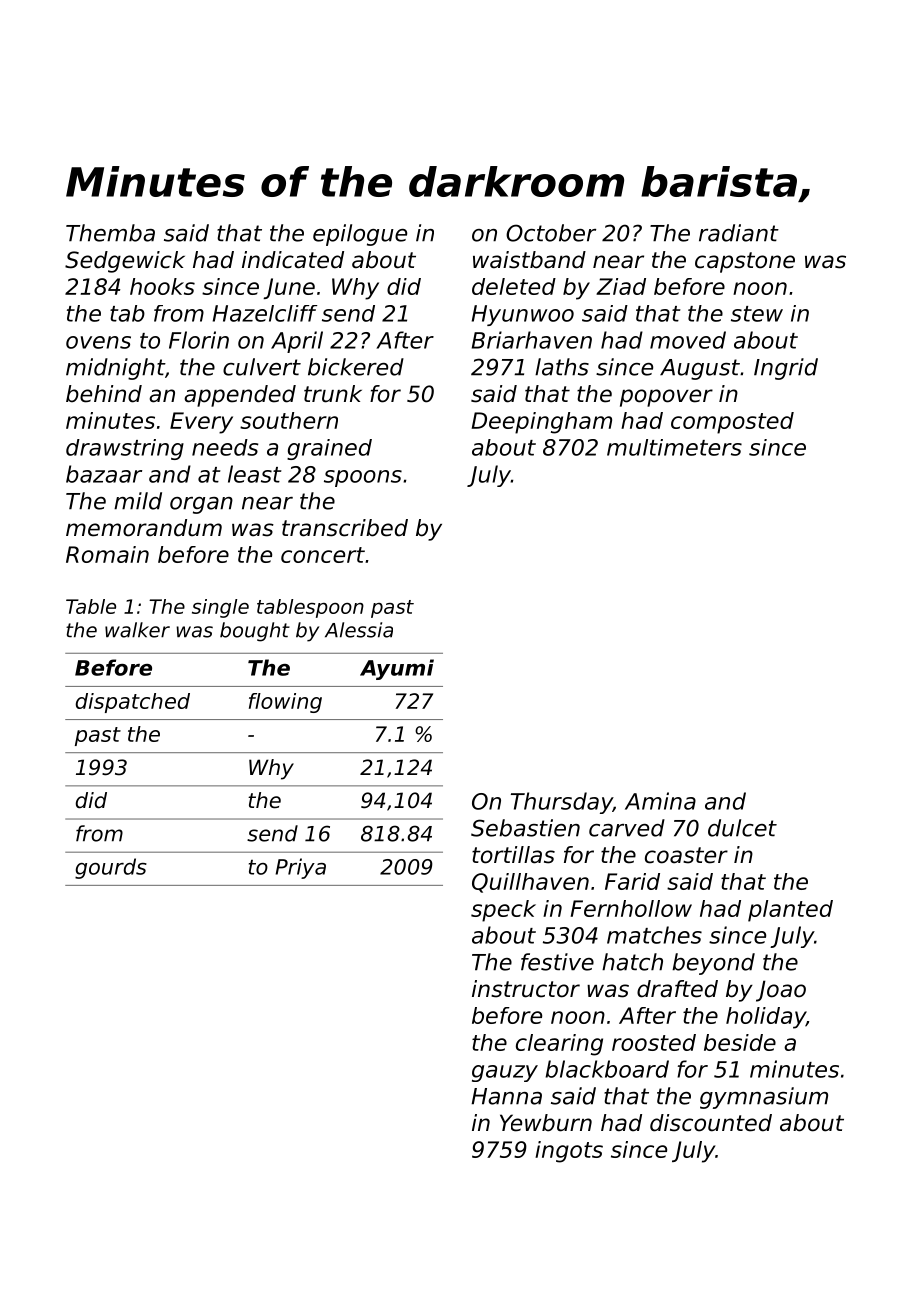 Image resolution: width=914 pixels, height=1297 pixels. I want to click on appended, so click(240, 396).
